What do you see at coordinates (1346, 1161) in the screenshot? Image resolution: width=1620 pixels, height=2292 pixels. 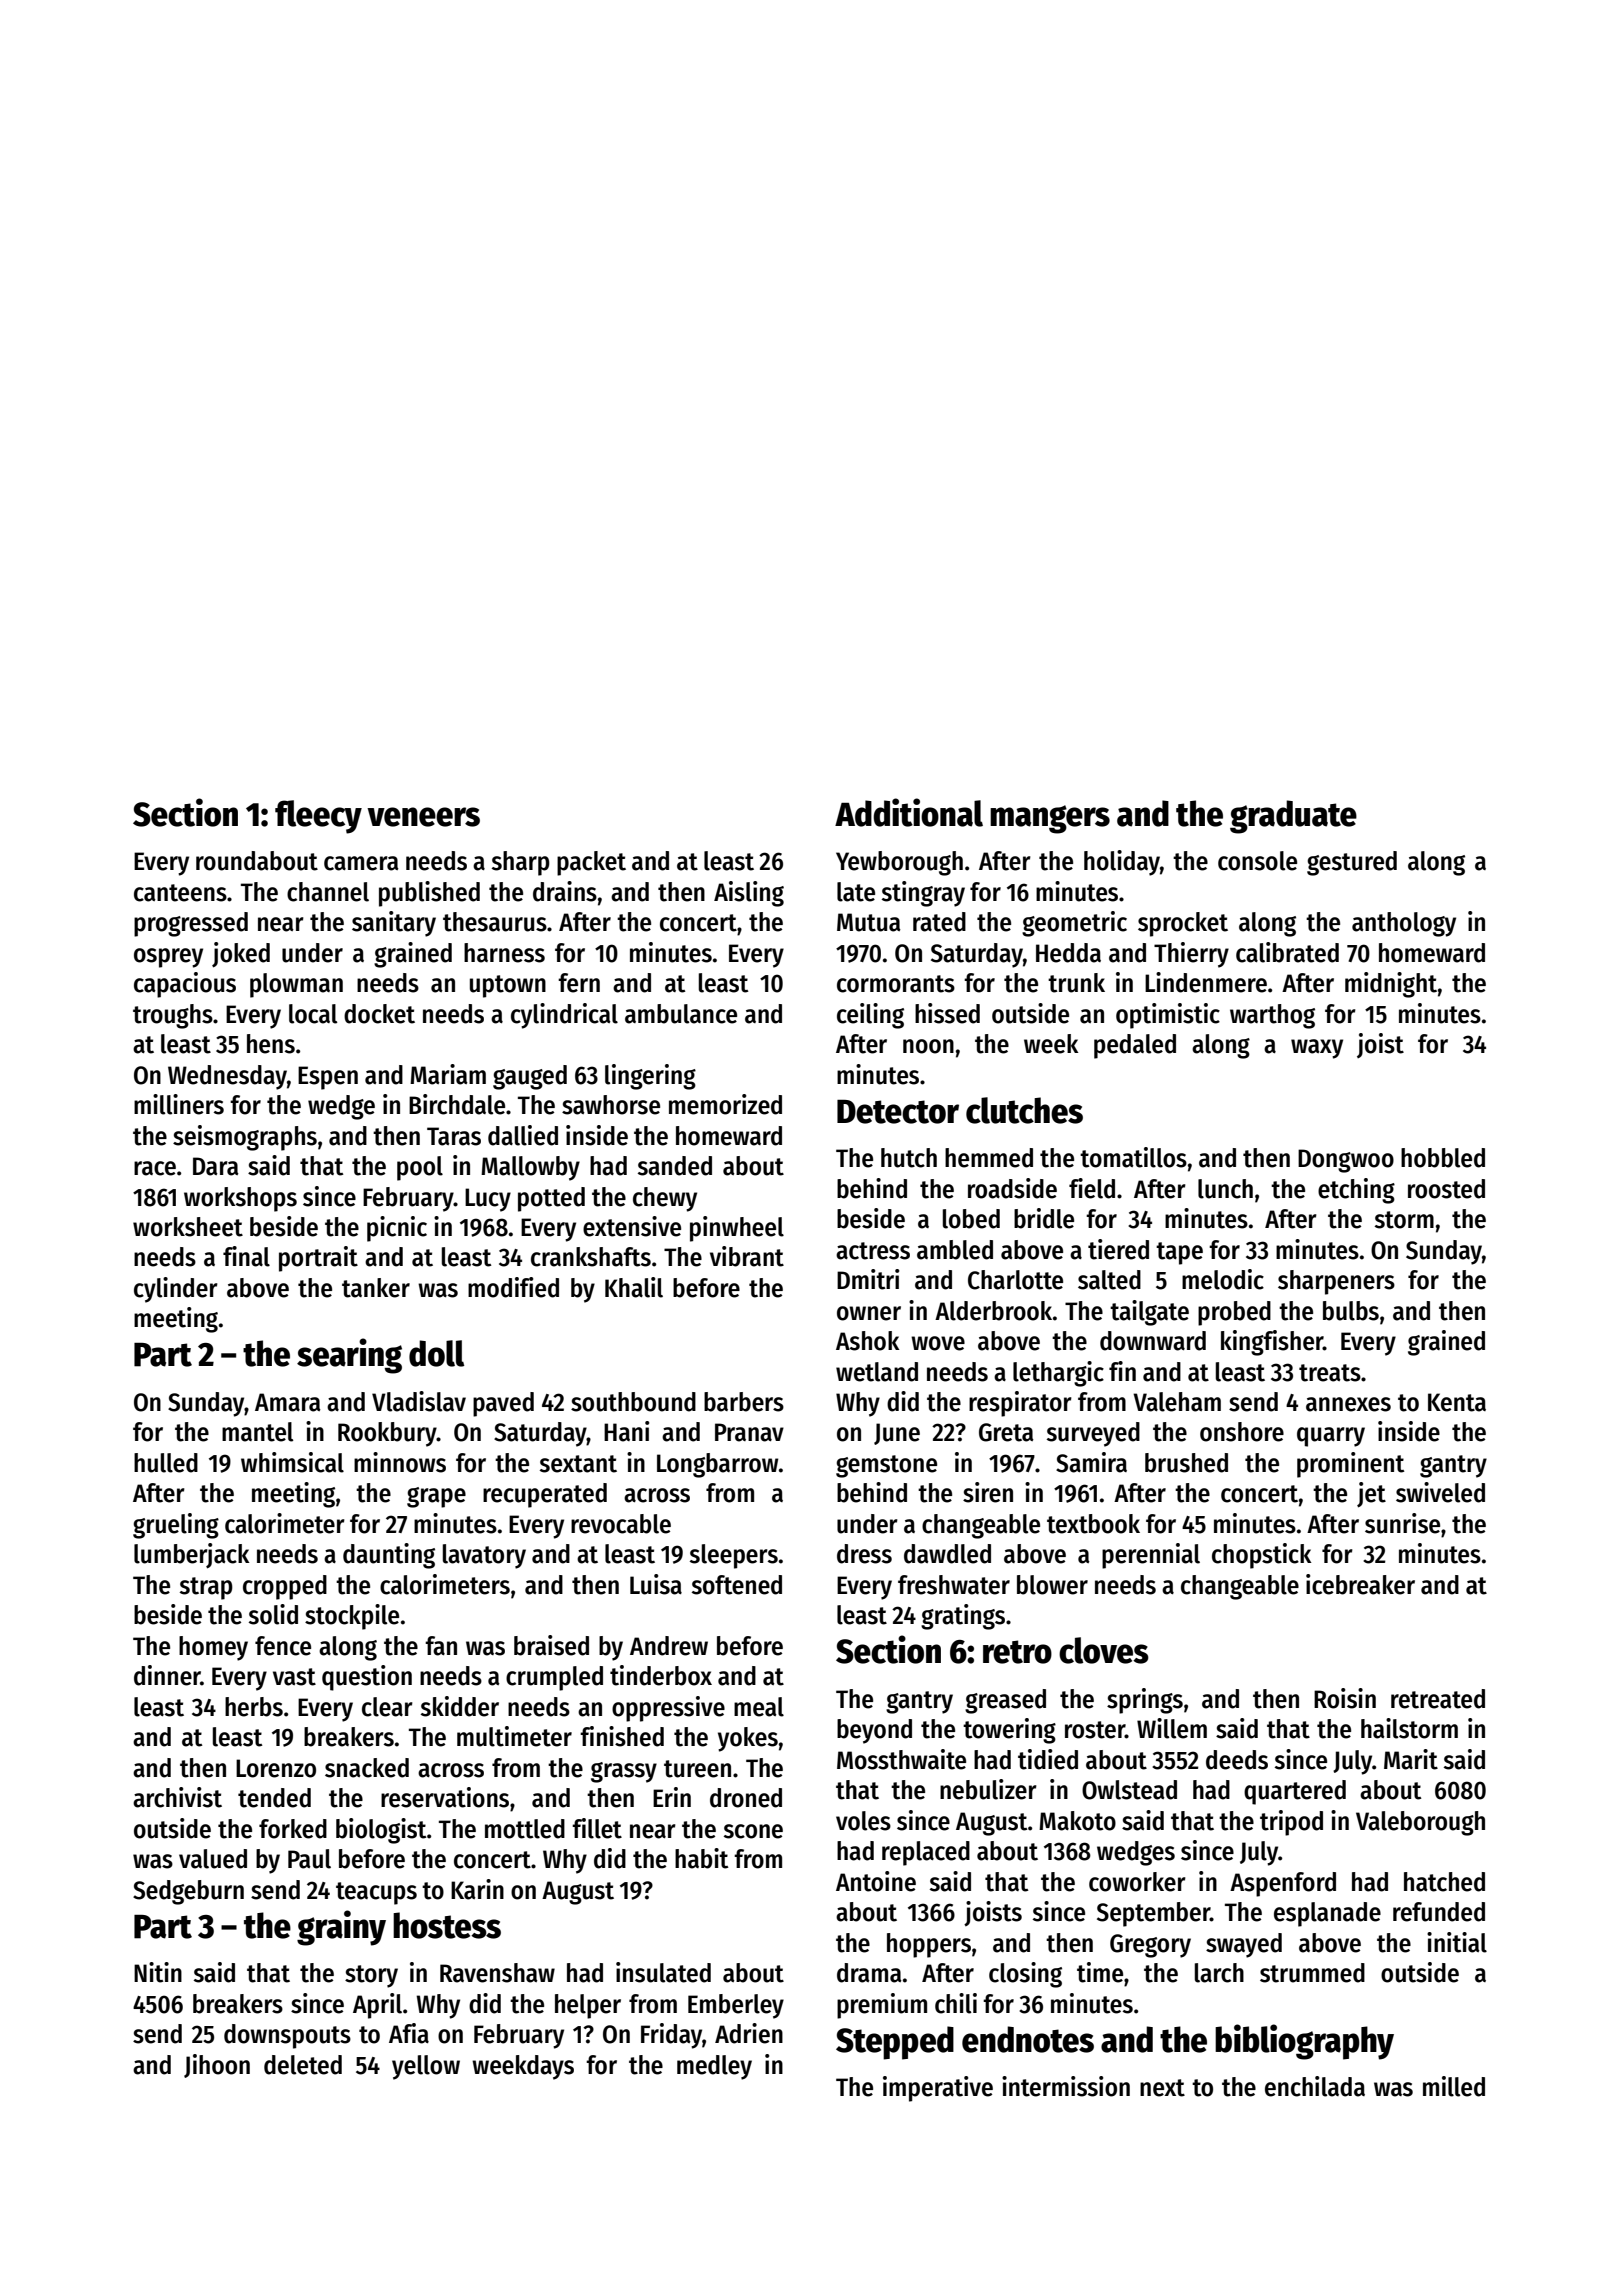 I see `Dongwoo` at bounding box center [1346, 1161].
